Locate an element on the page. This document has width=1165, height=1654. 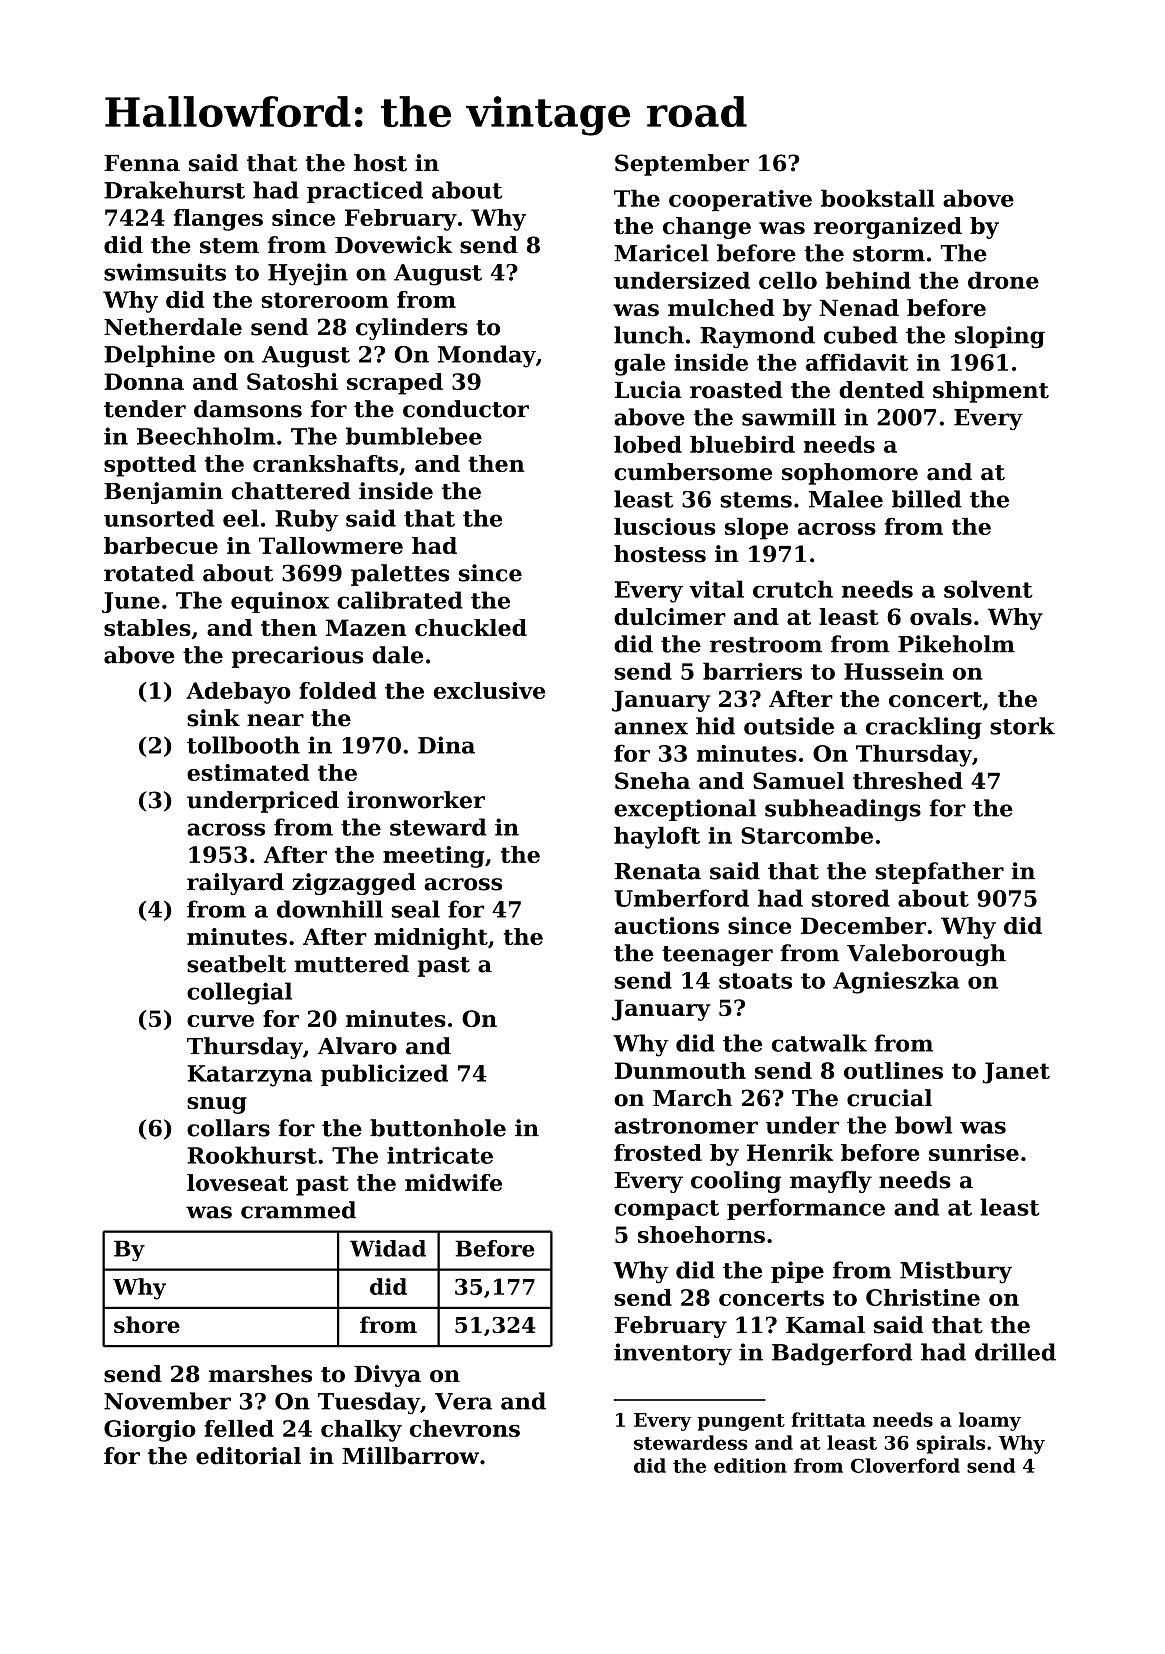
seatbelt is located at coordinates (236, 964).
